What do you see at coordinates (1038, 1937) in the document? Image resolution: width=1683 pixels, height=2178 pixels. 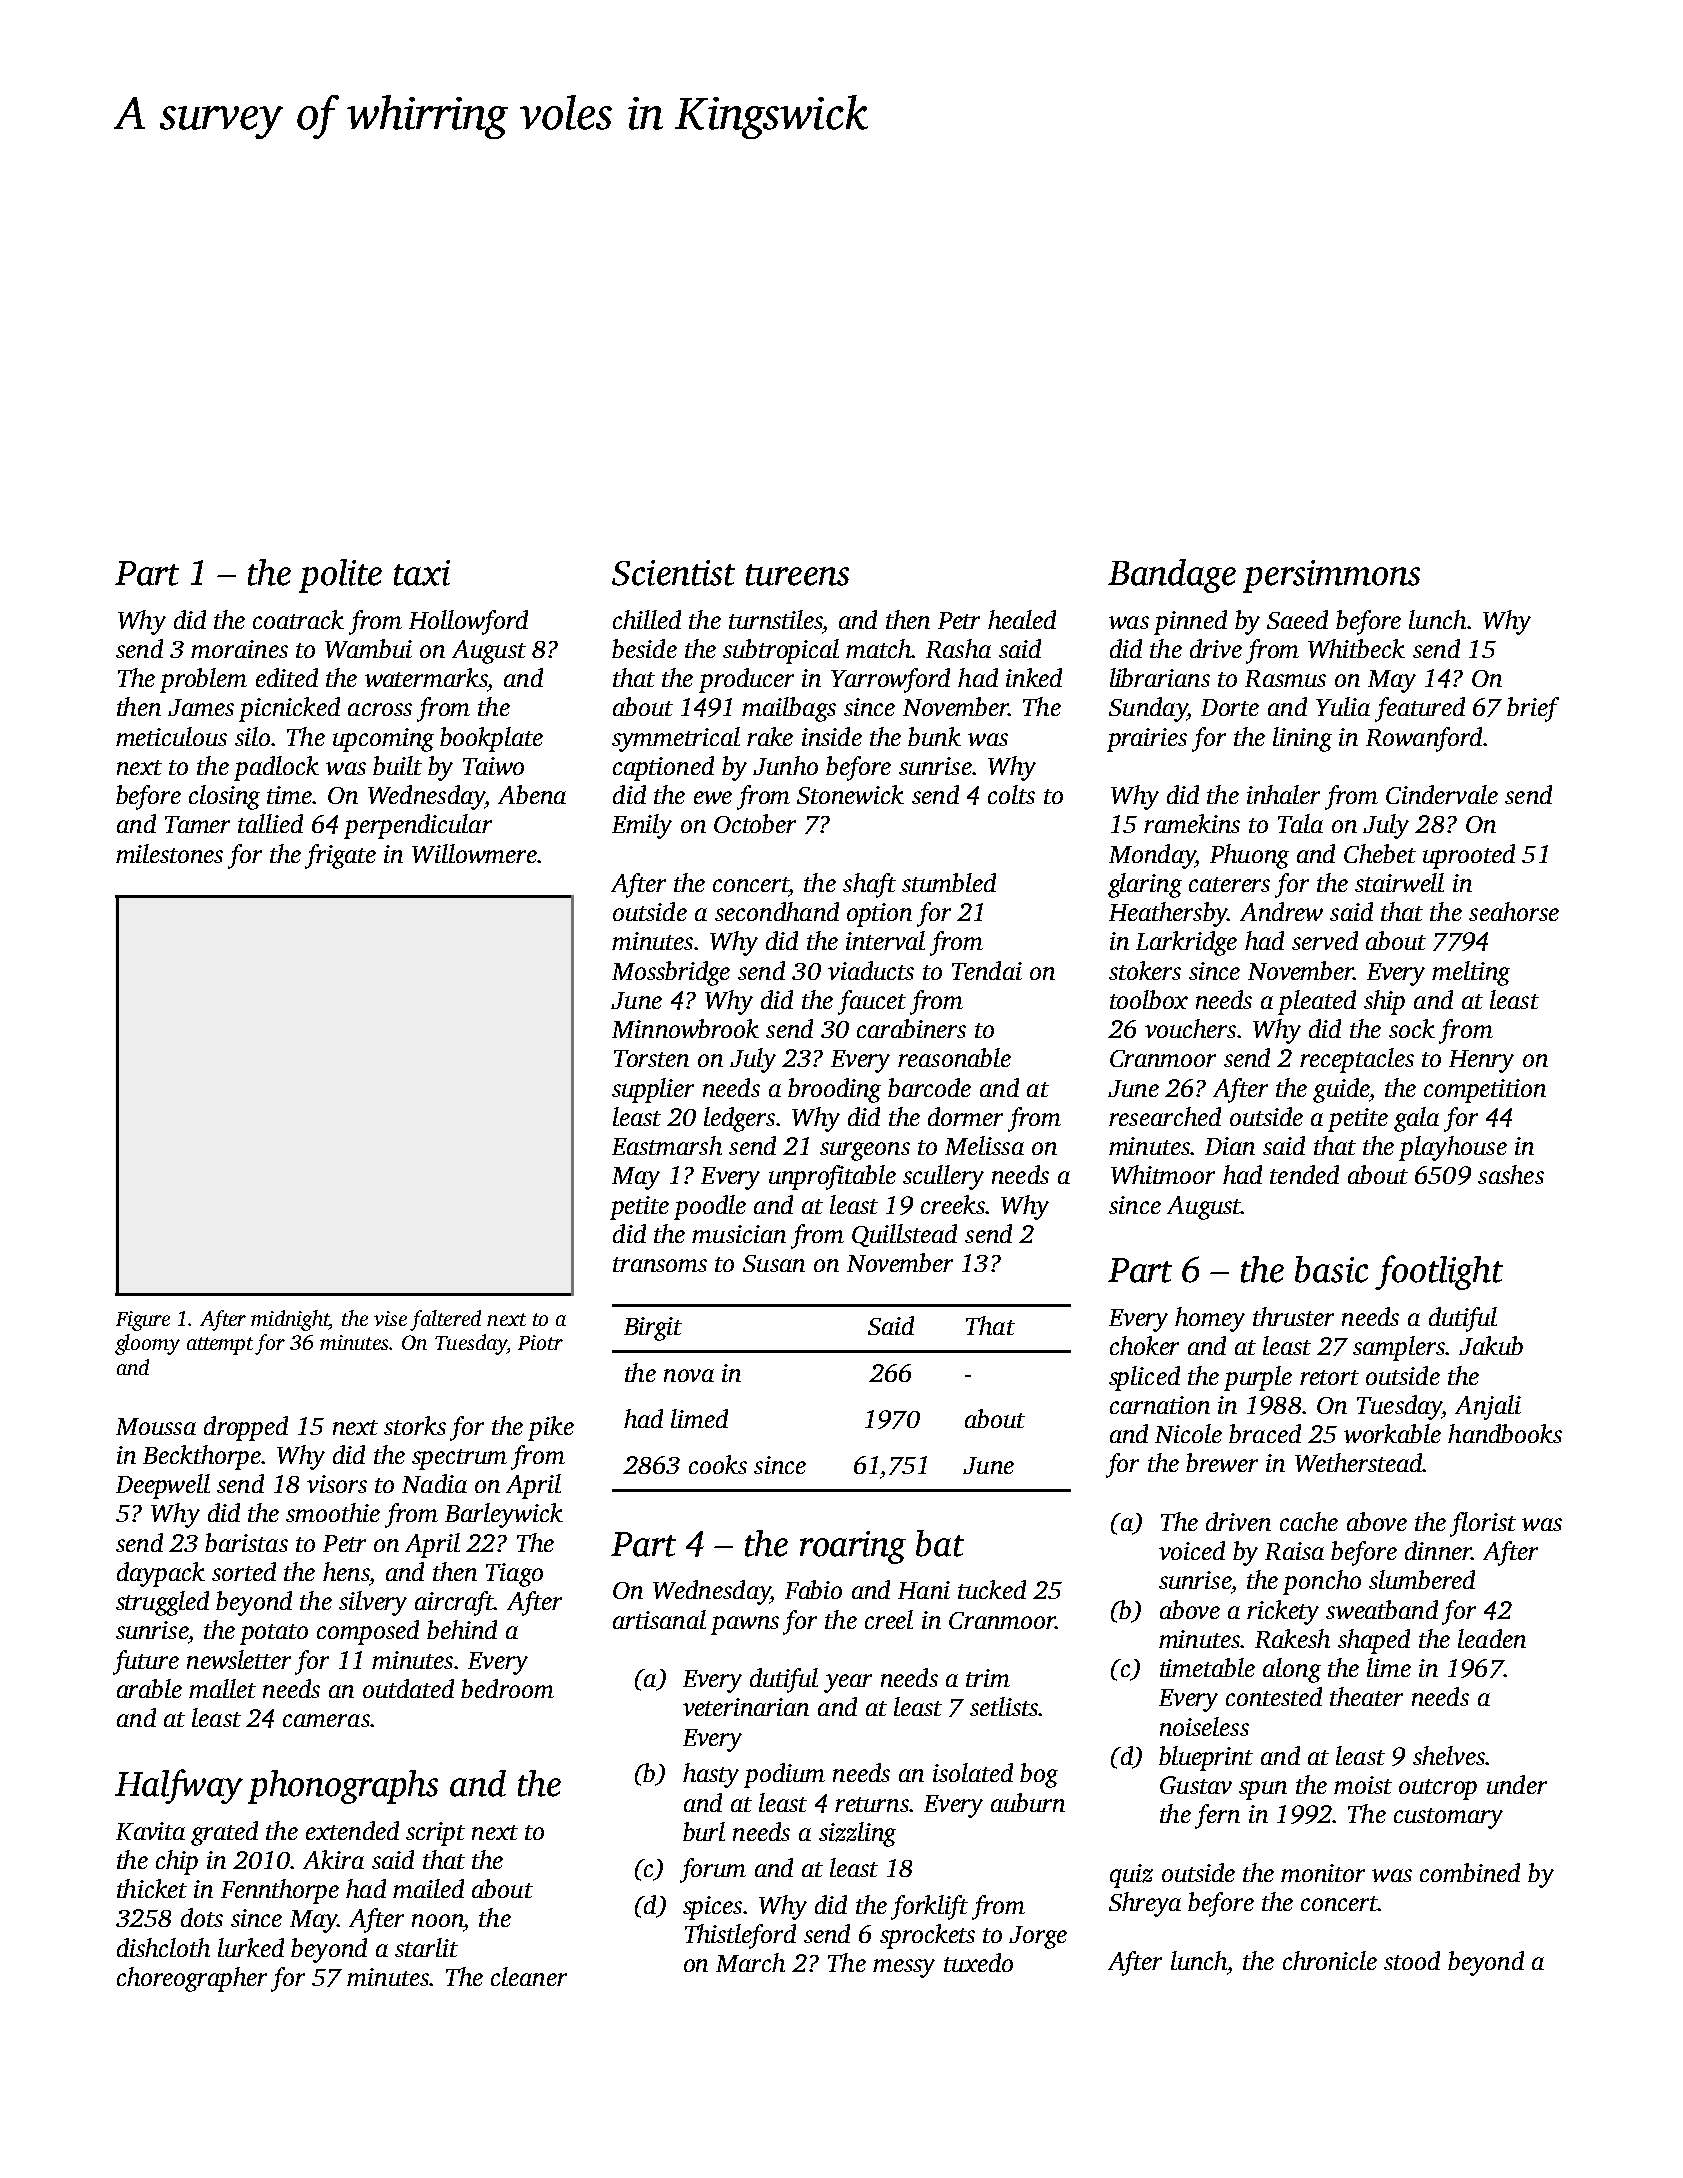 I see `Jorge` at bounding box center [1038, 1937].
